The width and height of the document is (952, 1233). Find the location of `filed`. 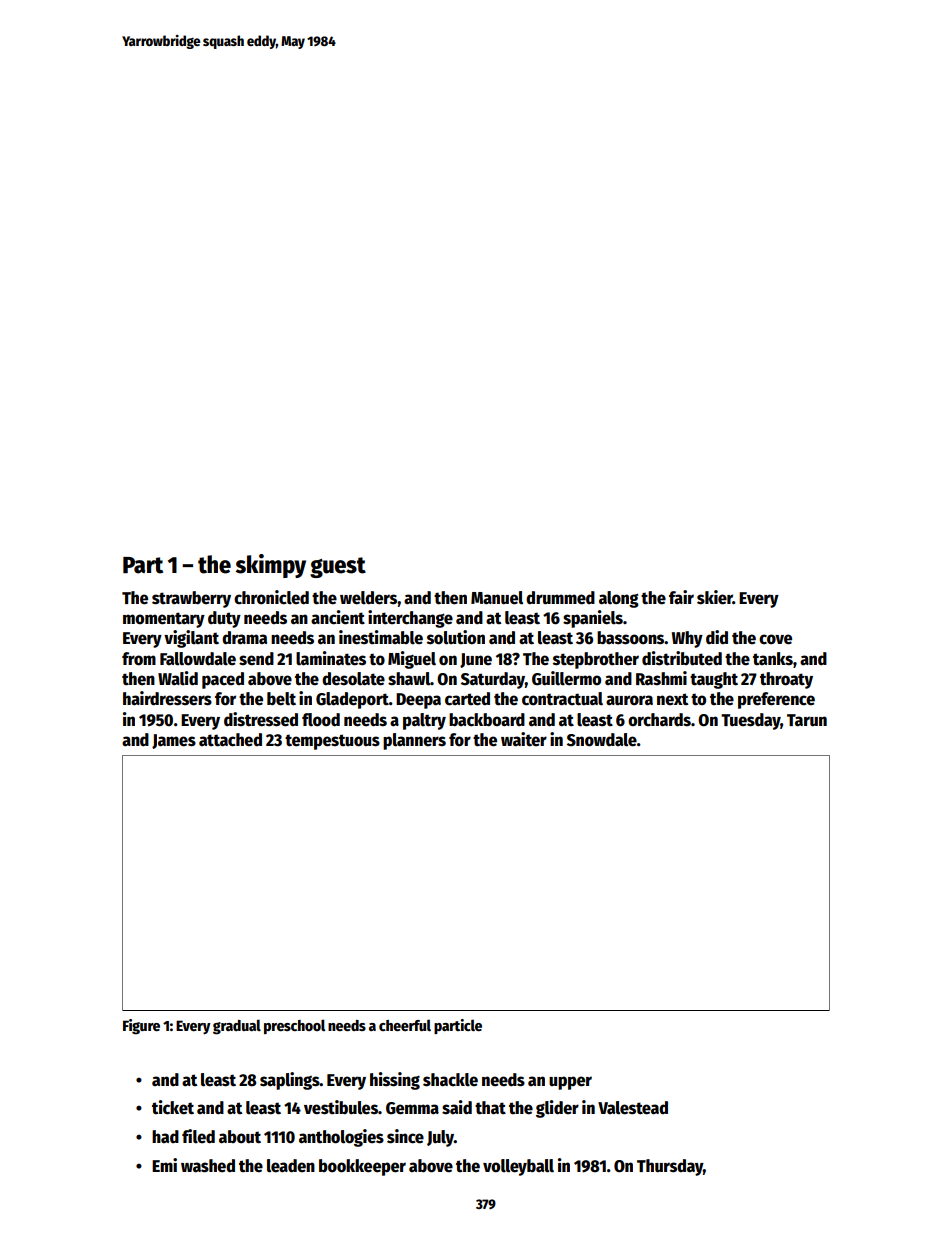

filed is located at coordinates (198, 1136).
